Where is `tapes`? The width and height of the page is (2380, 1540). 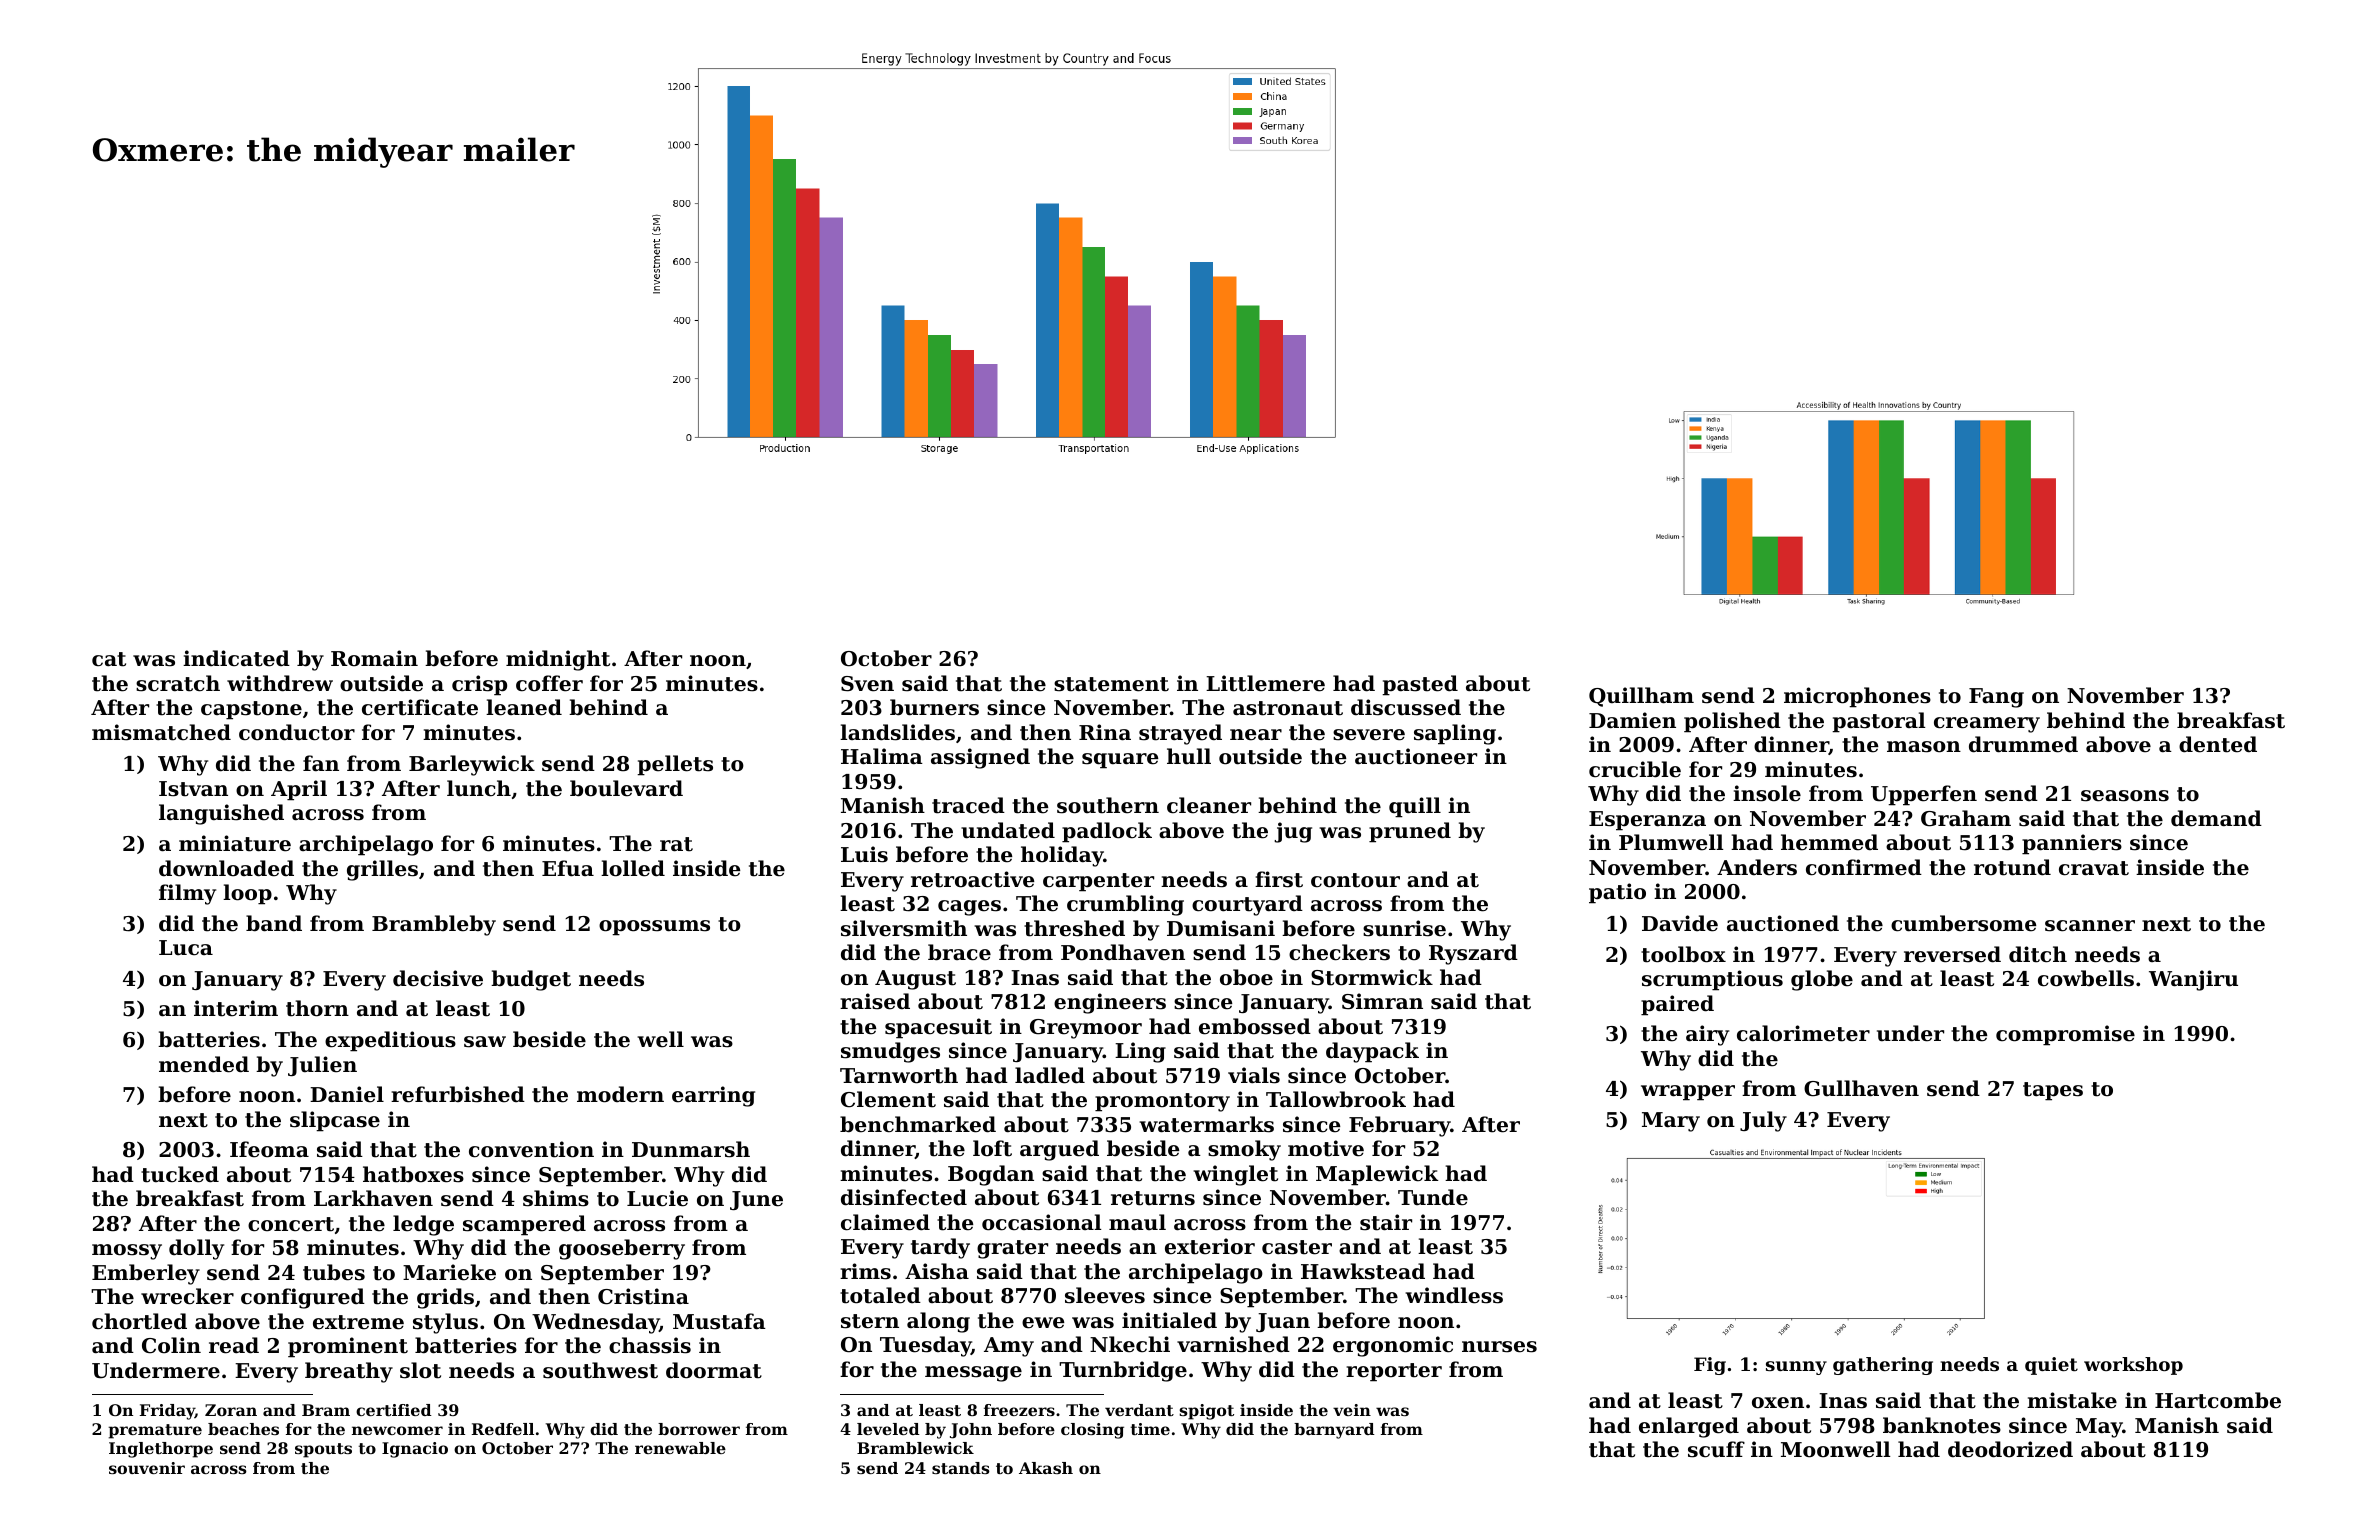 tapes is located at coordinates (2053, 1091).
